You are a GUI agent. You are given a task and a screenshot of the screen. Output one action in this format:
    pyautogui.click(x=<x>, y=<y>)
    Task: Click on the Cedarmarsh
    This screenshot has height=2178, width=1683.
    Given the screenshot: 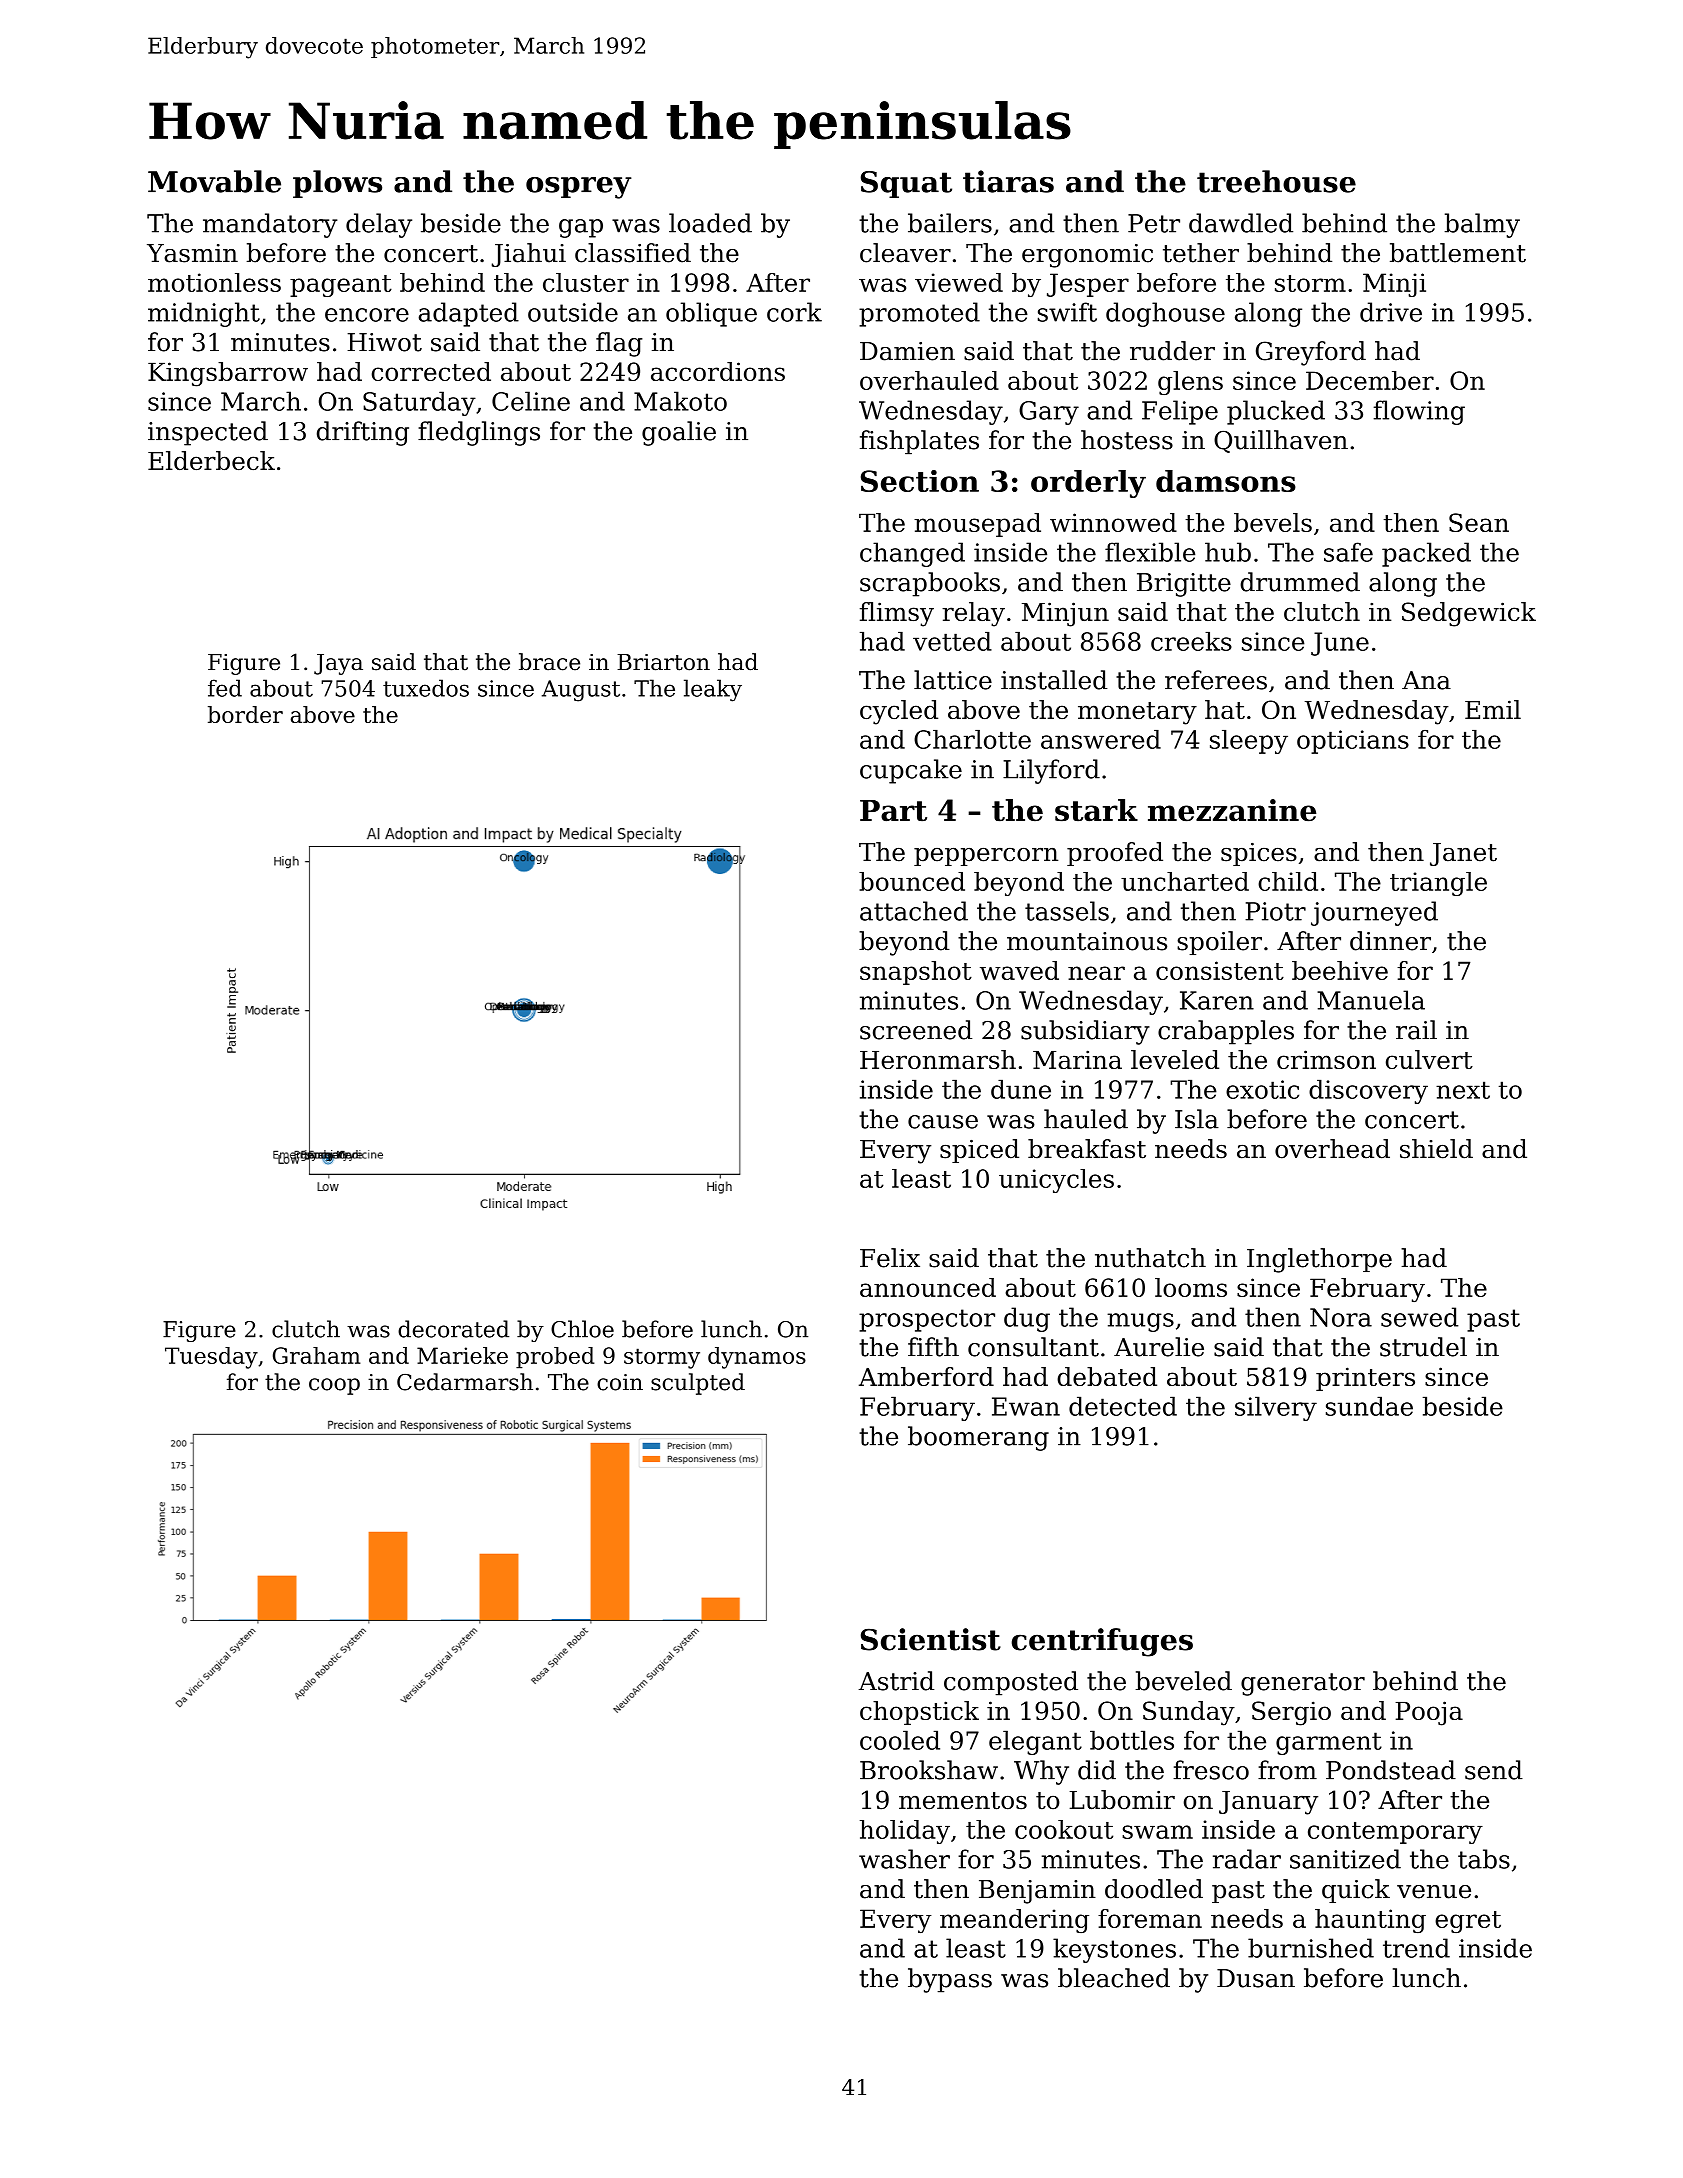 What is the action you would take?
    pyautogui.click(x=465, y=1382)
